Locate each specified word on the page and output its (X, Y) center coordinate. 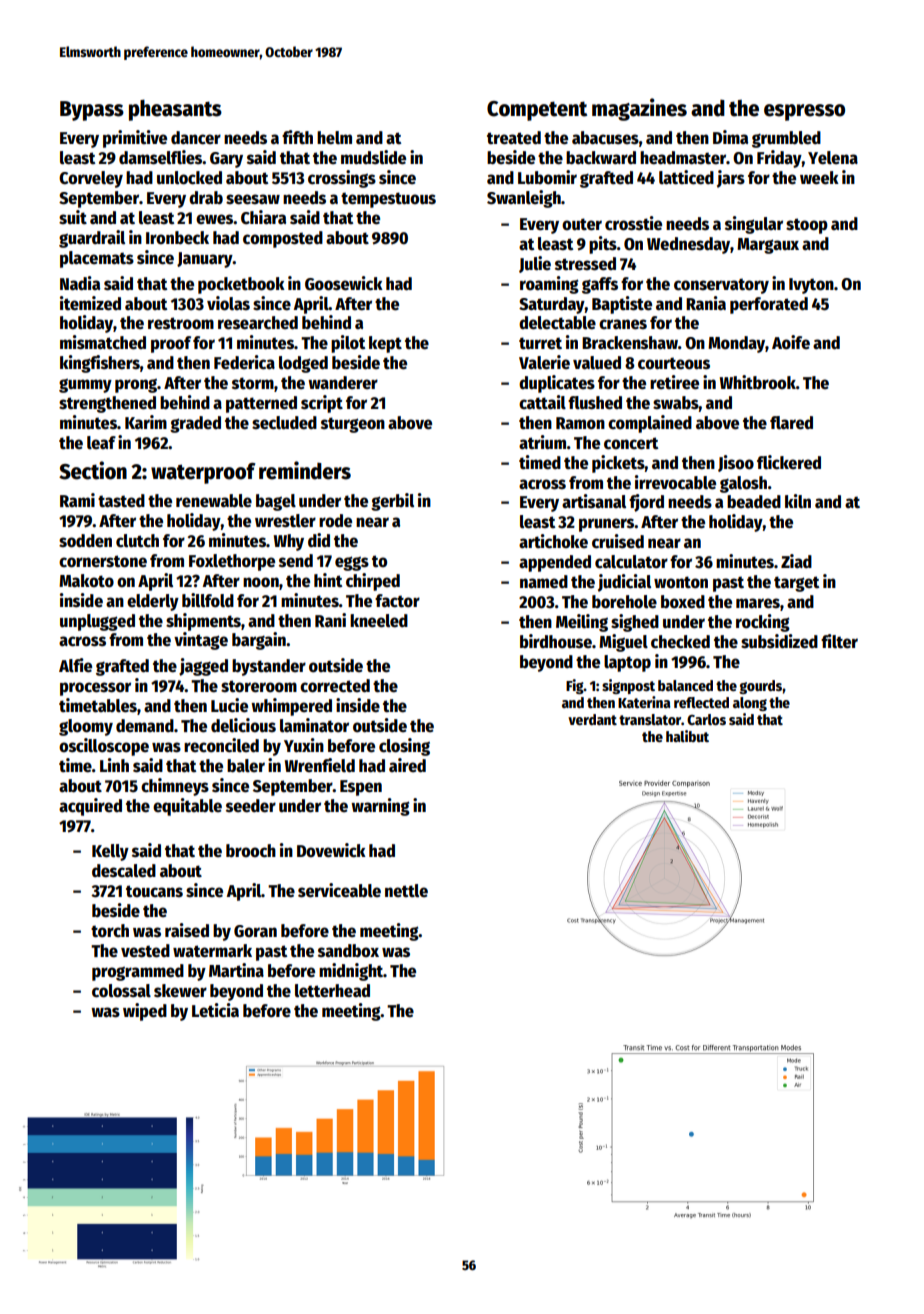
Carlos (706, 719)
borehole (624, 602)
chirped (373, 582)
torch (110, 931)
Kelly (110, 852)
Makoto (86, 581)
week (819, 178)
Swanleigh (524, 199)
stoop (807, 226)
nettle (406, 891)
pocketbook (241, 285)
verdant (592, 719)
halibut (687, 736)
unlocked (189, 178)
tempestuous (388, 200)
